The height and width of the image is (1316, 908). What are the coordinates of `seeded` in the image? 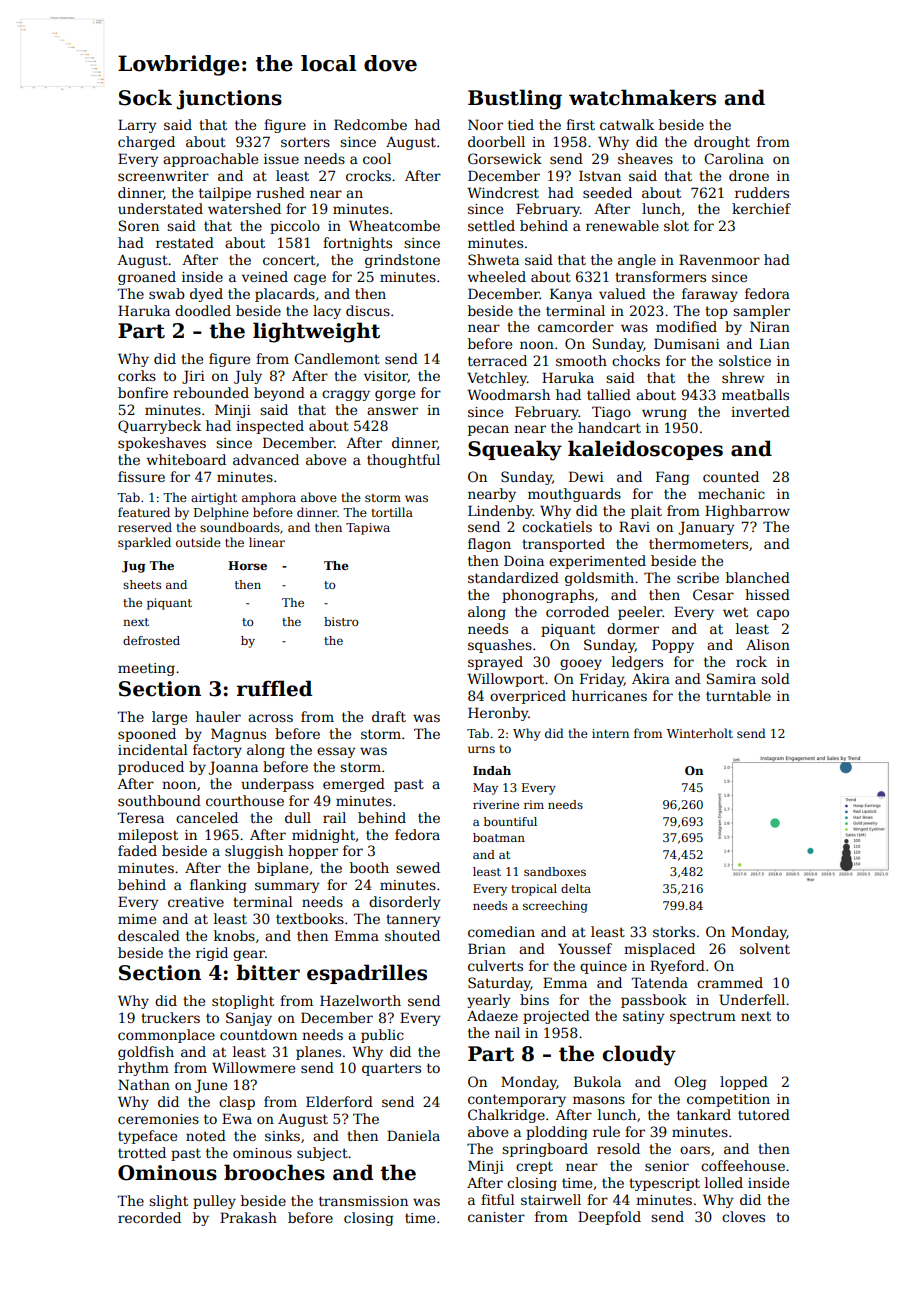 It's located at (607, 192).
